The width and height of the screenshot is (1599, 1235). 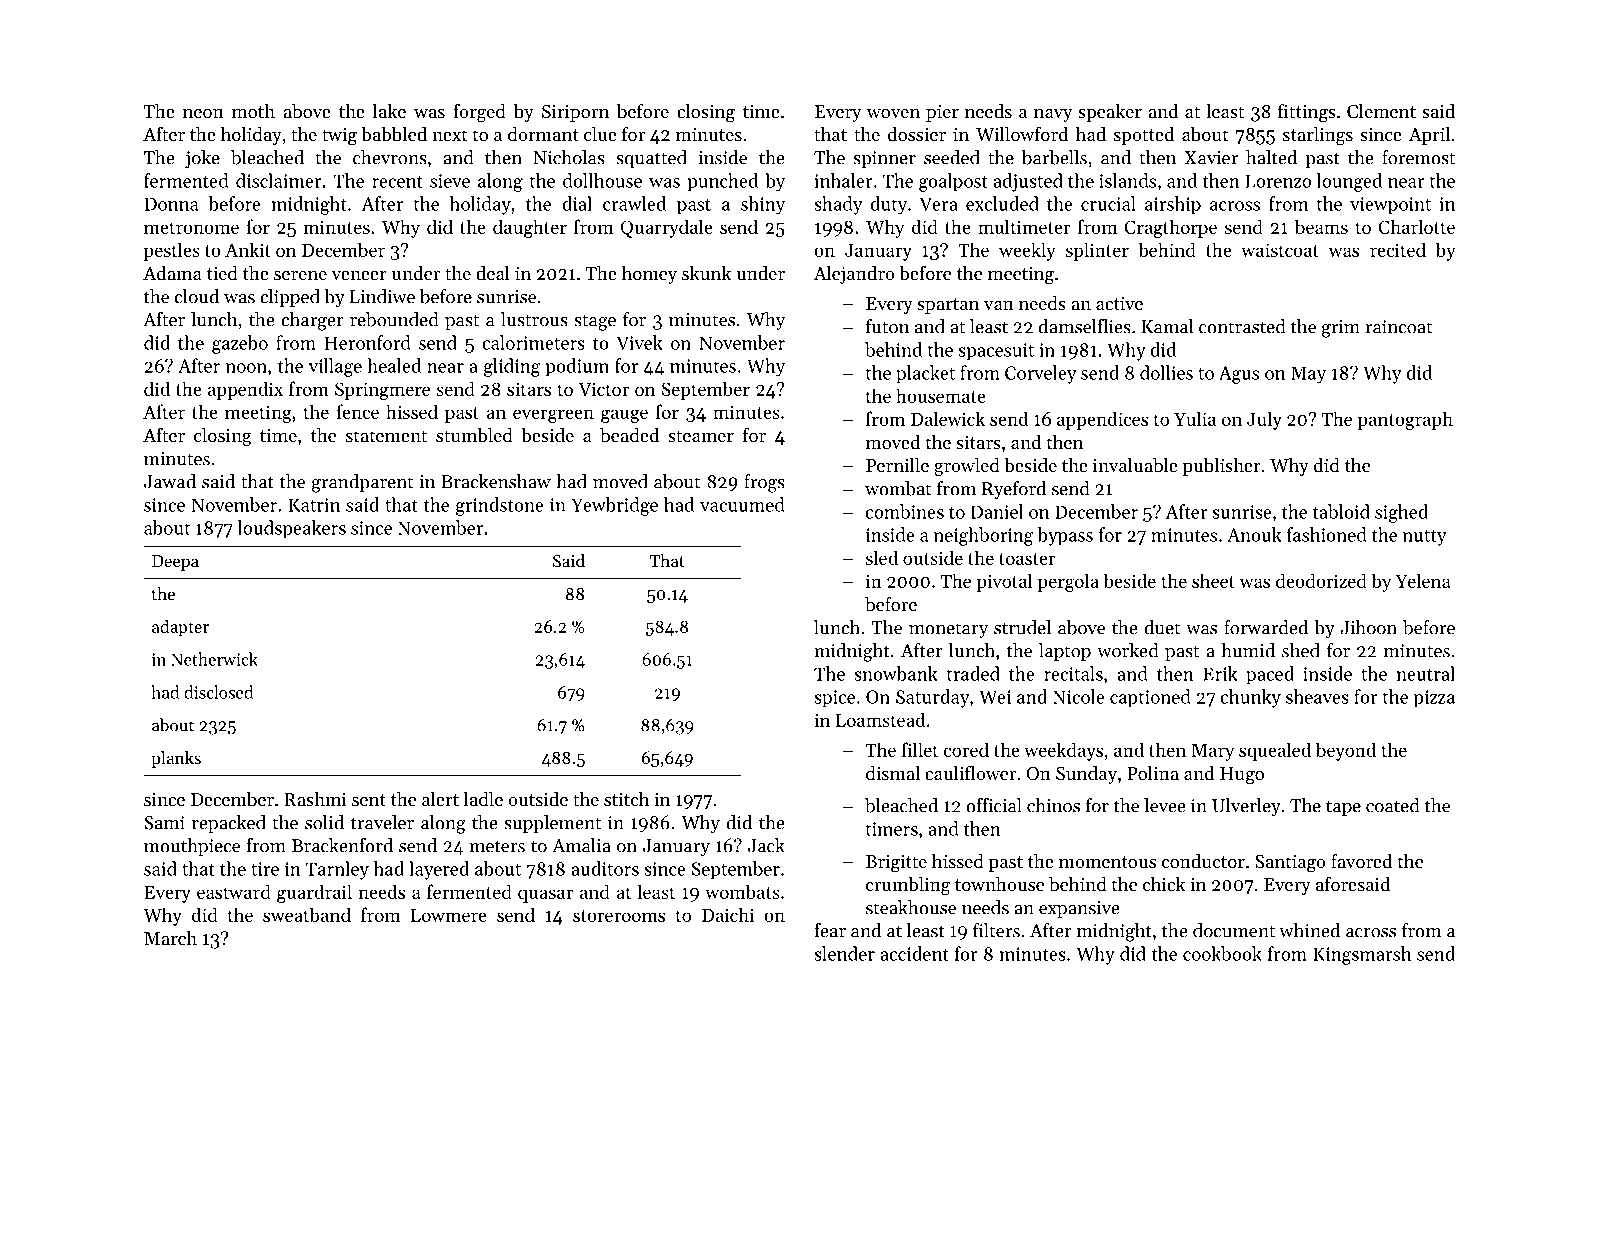 What do you see at coordinates (394, 365) in the screenshot?
I see `healed` at bounding box center [394, 365].
